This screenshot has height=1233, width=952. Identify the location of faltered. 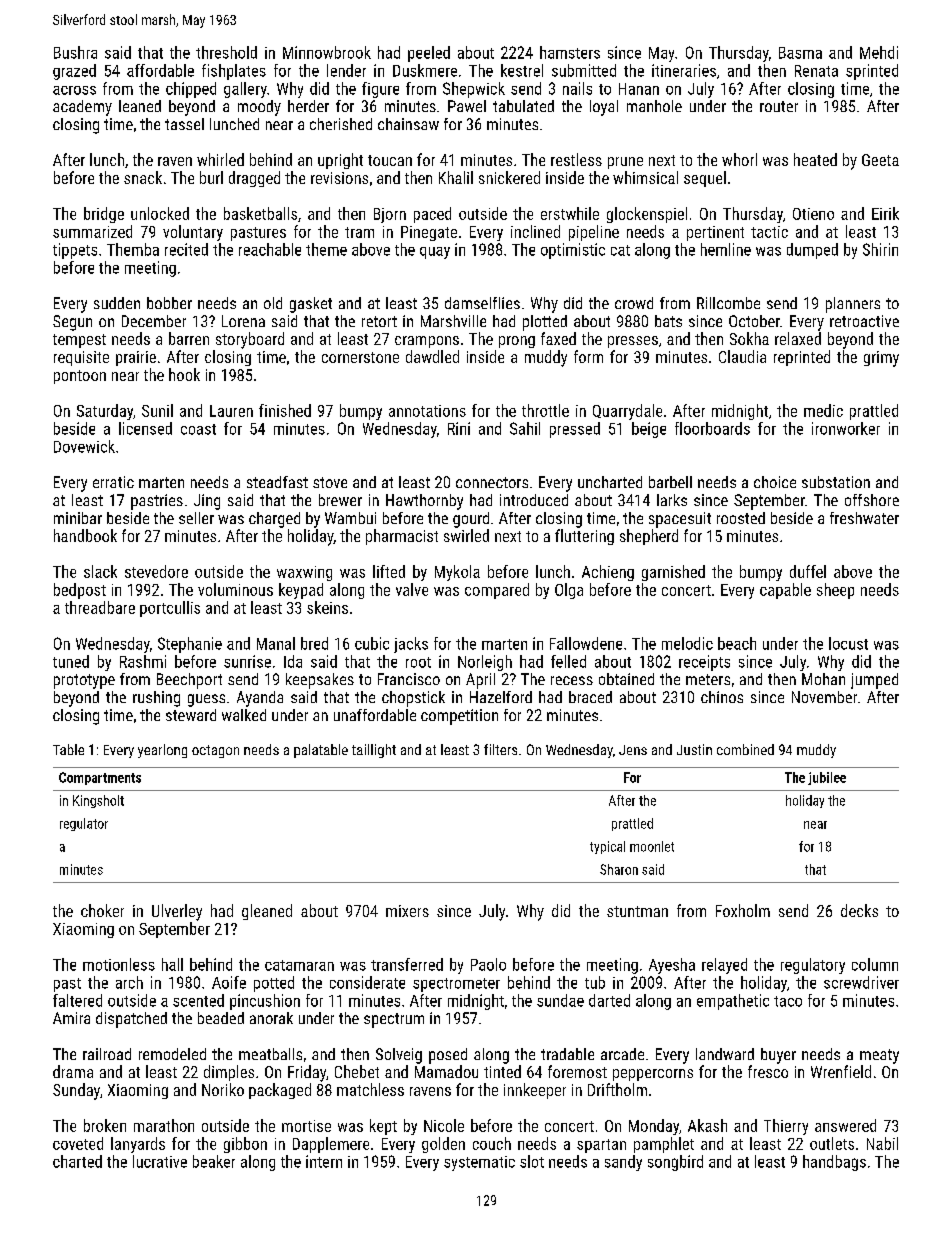
(77, 1000).
